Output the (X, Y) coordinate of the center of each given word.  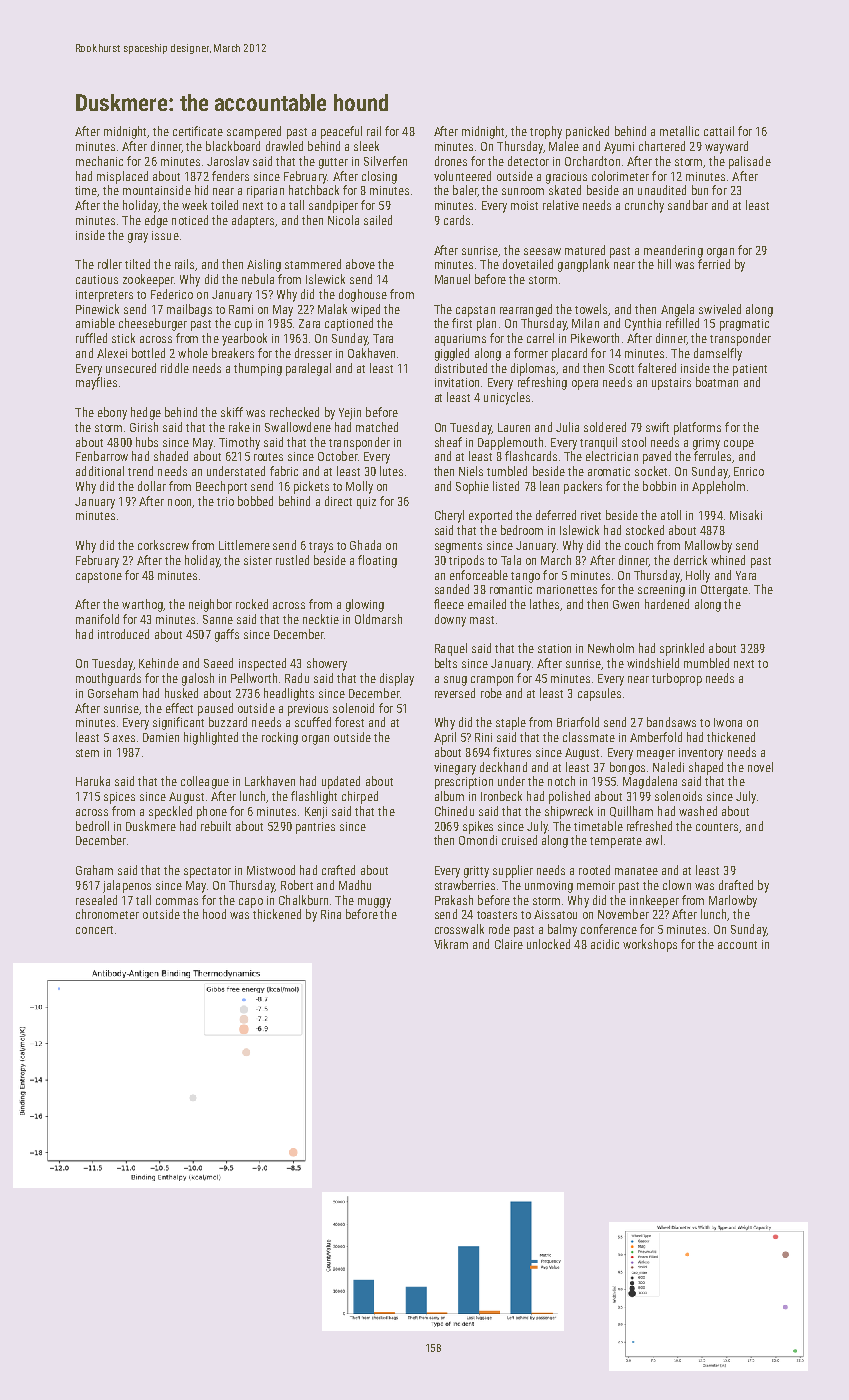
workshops (650, 945)
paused (215, 709)
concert (94, 930)
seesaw (542, 251)
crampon (492, 681)
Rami (241, 309)
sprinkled (682, 649)
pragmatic (744, 325)
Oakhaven (371, 353)
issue (165, 235)
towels (591, 309)
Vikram (451, 944)
